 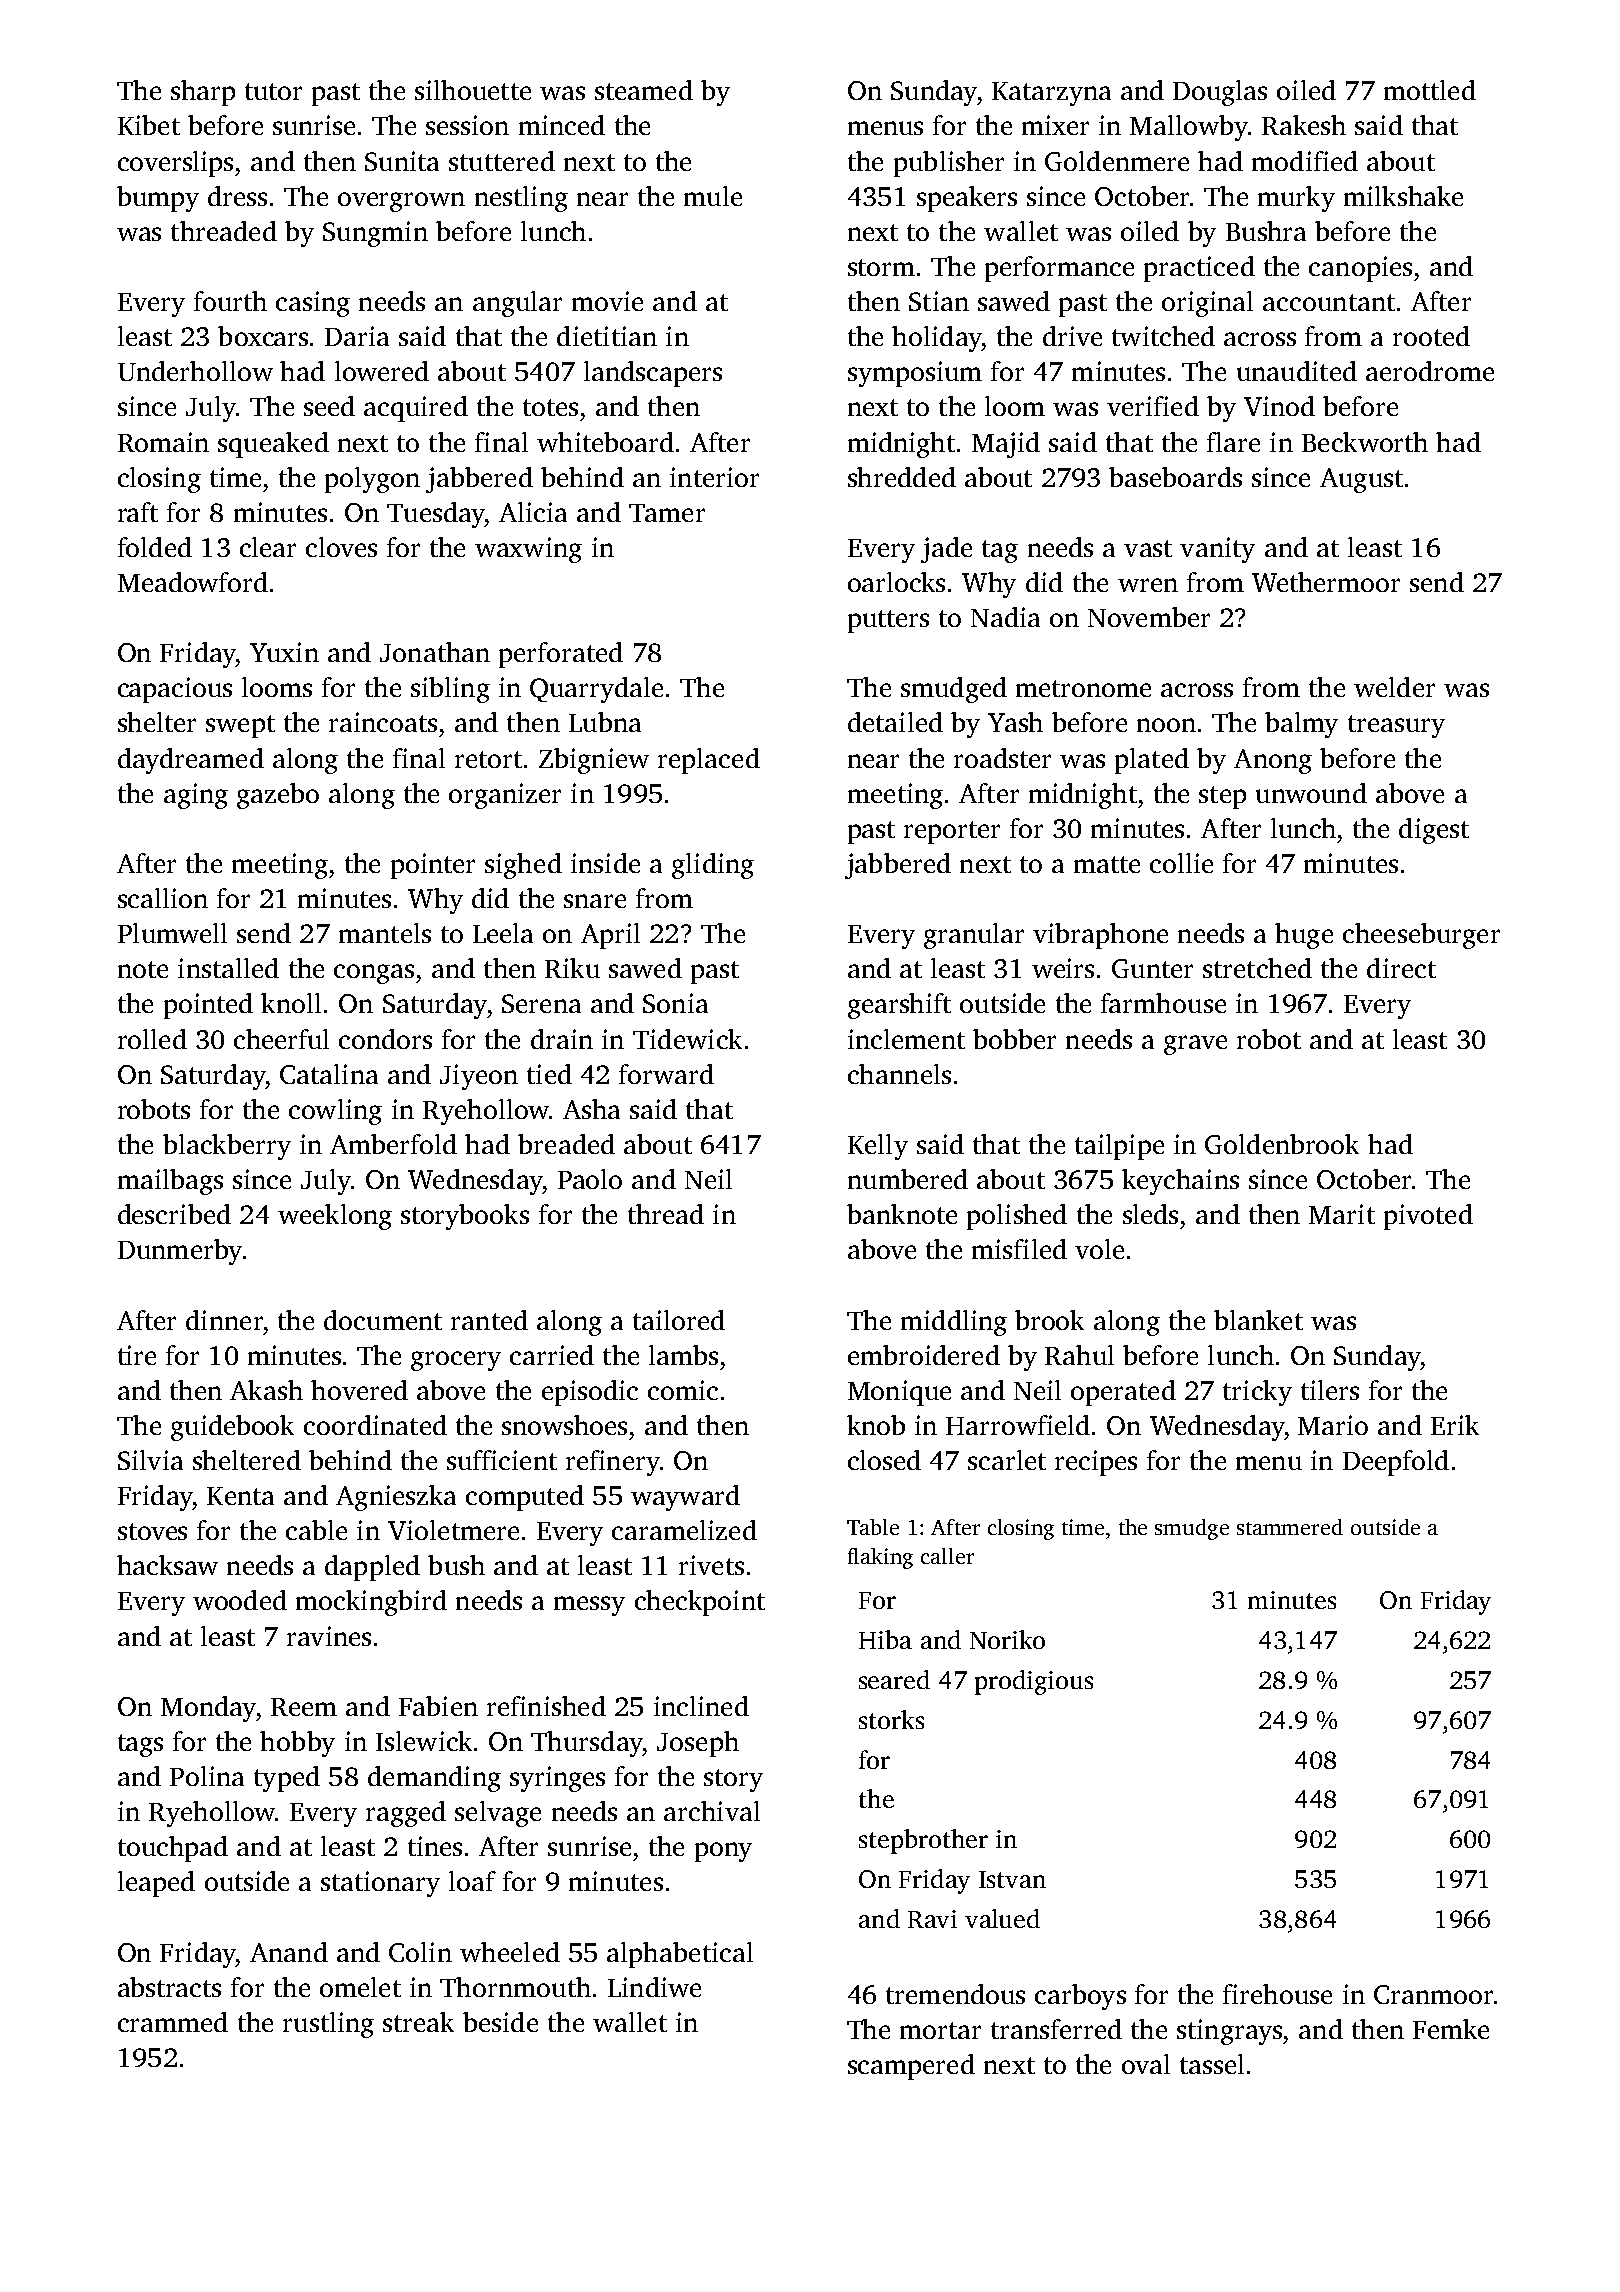 What do you see at coordinates (1326, 582) in the image?
I see `Wethermoor` at bounding box center [1326, 582].
